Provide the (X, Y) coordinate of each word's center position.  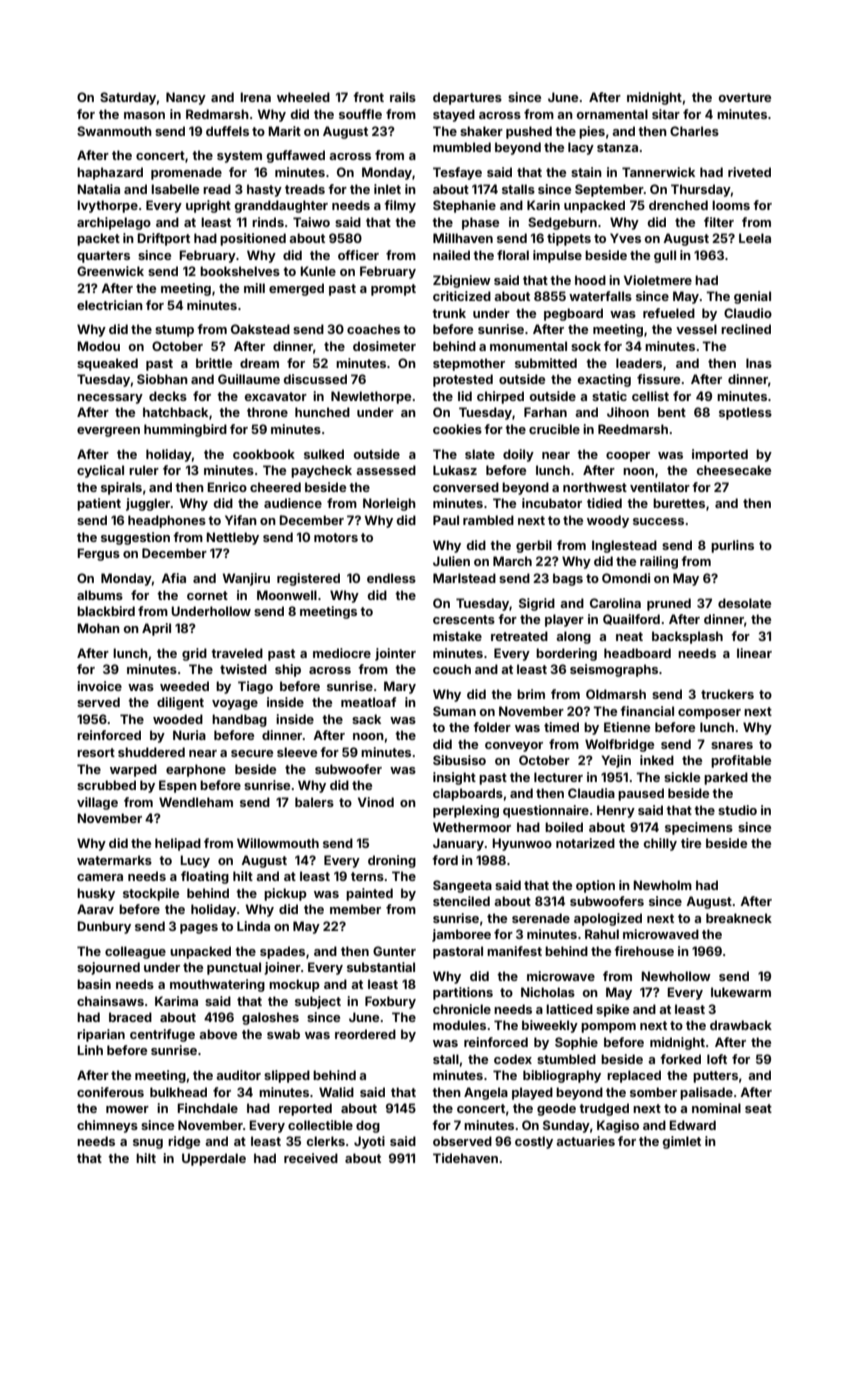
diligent (180, 703)
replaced (634, 1076)
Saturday (128, 98)
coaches (373, 329)
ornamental (612, 114)
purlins (732, 546)
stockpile (151, 894)
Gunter (394, 951)
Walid (336, 1092)
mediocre (342, 653)
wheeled (303, 97)
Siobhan (162, 379)
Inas (759, 363)
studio (737, 810)
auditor (238, 1075)
